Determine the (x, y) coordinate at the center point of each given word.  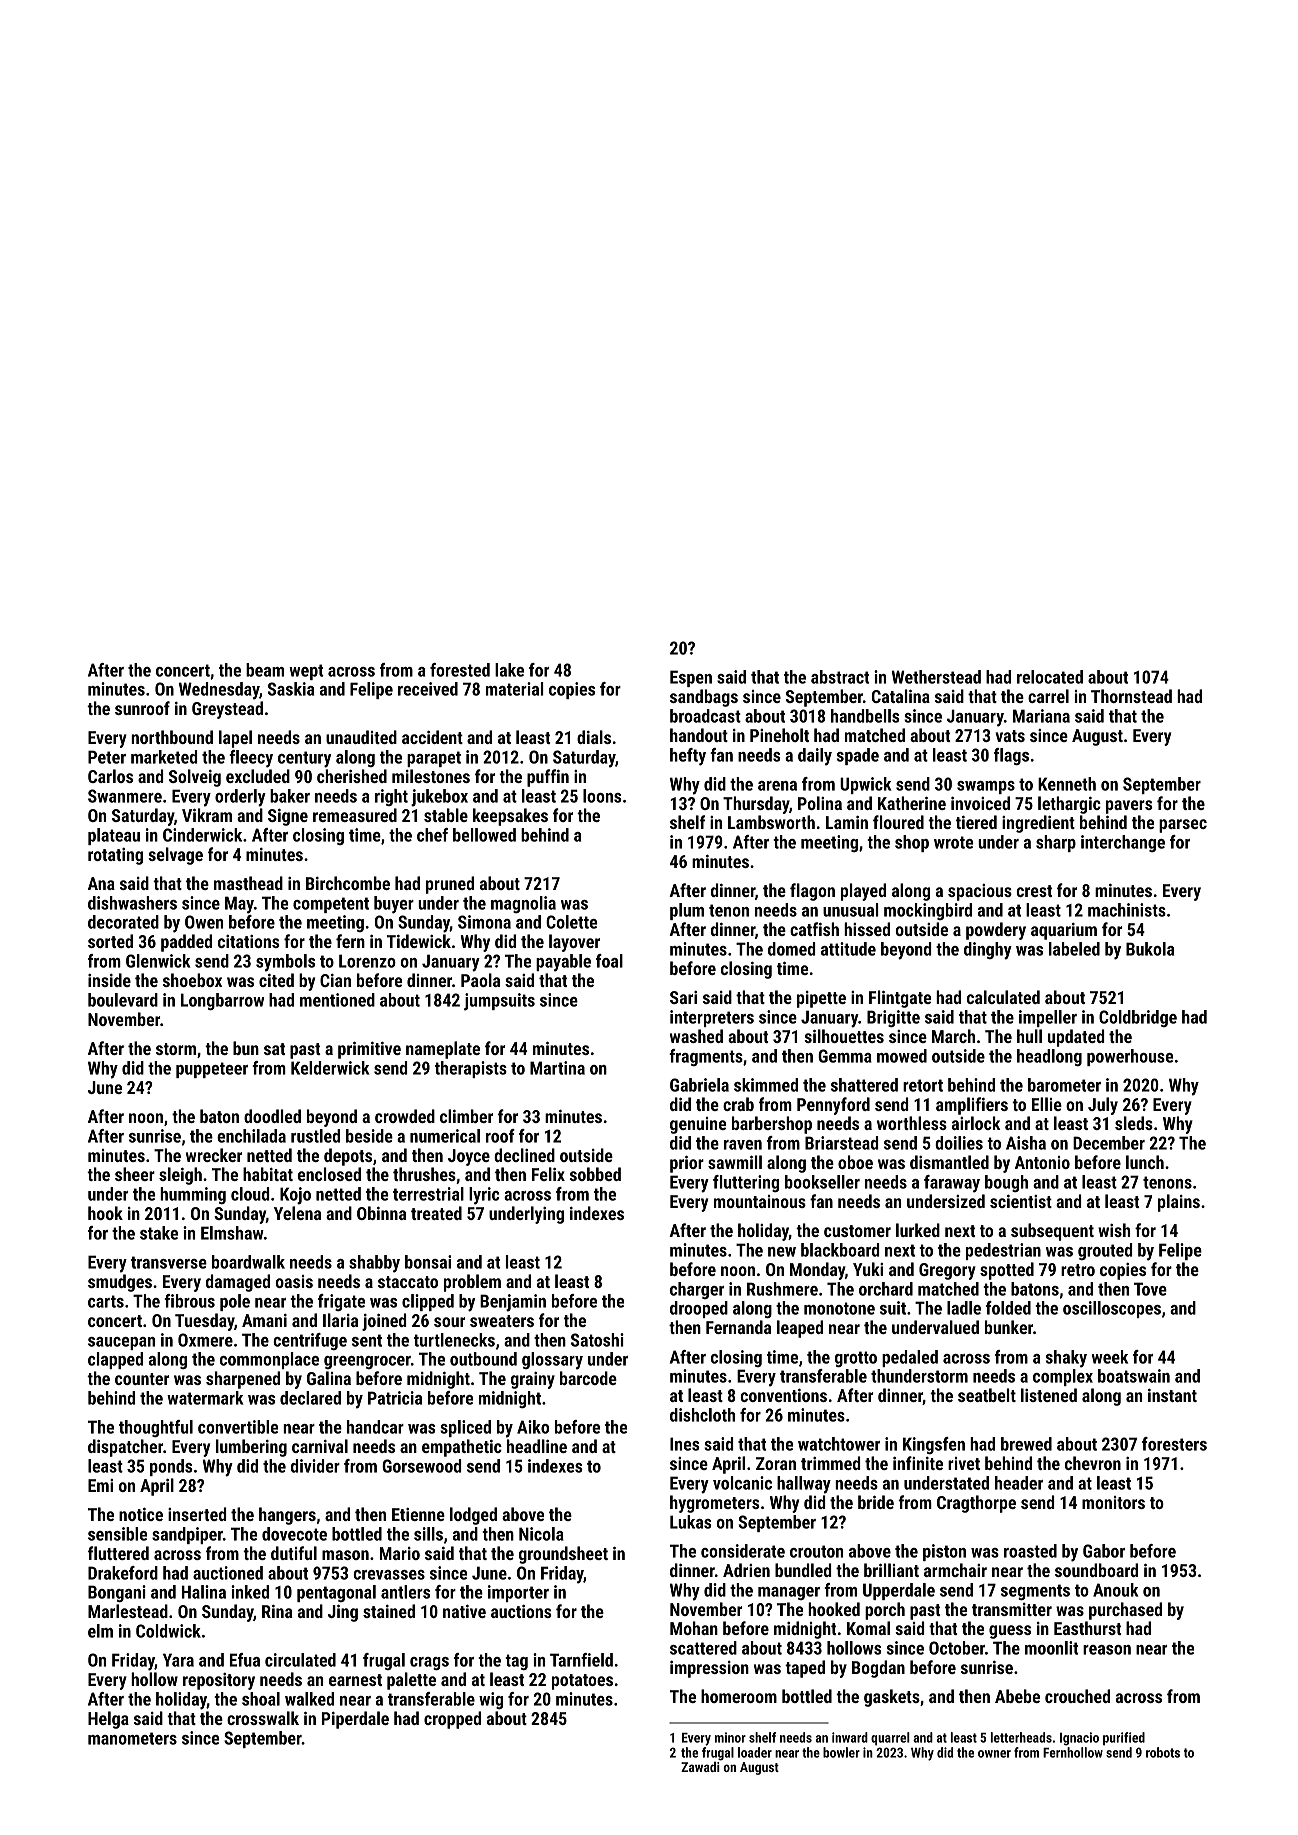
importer (518, 1593)
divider (315, 1466)
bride (876, 1502)
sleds (1134, 1123)
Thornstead (1131, 696)
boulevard (123, 1000)
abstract (840, 677)
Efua (245, 1660)
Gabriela (699, 1085)
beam (265, 670)
